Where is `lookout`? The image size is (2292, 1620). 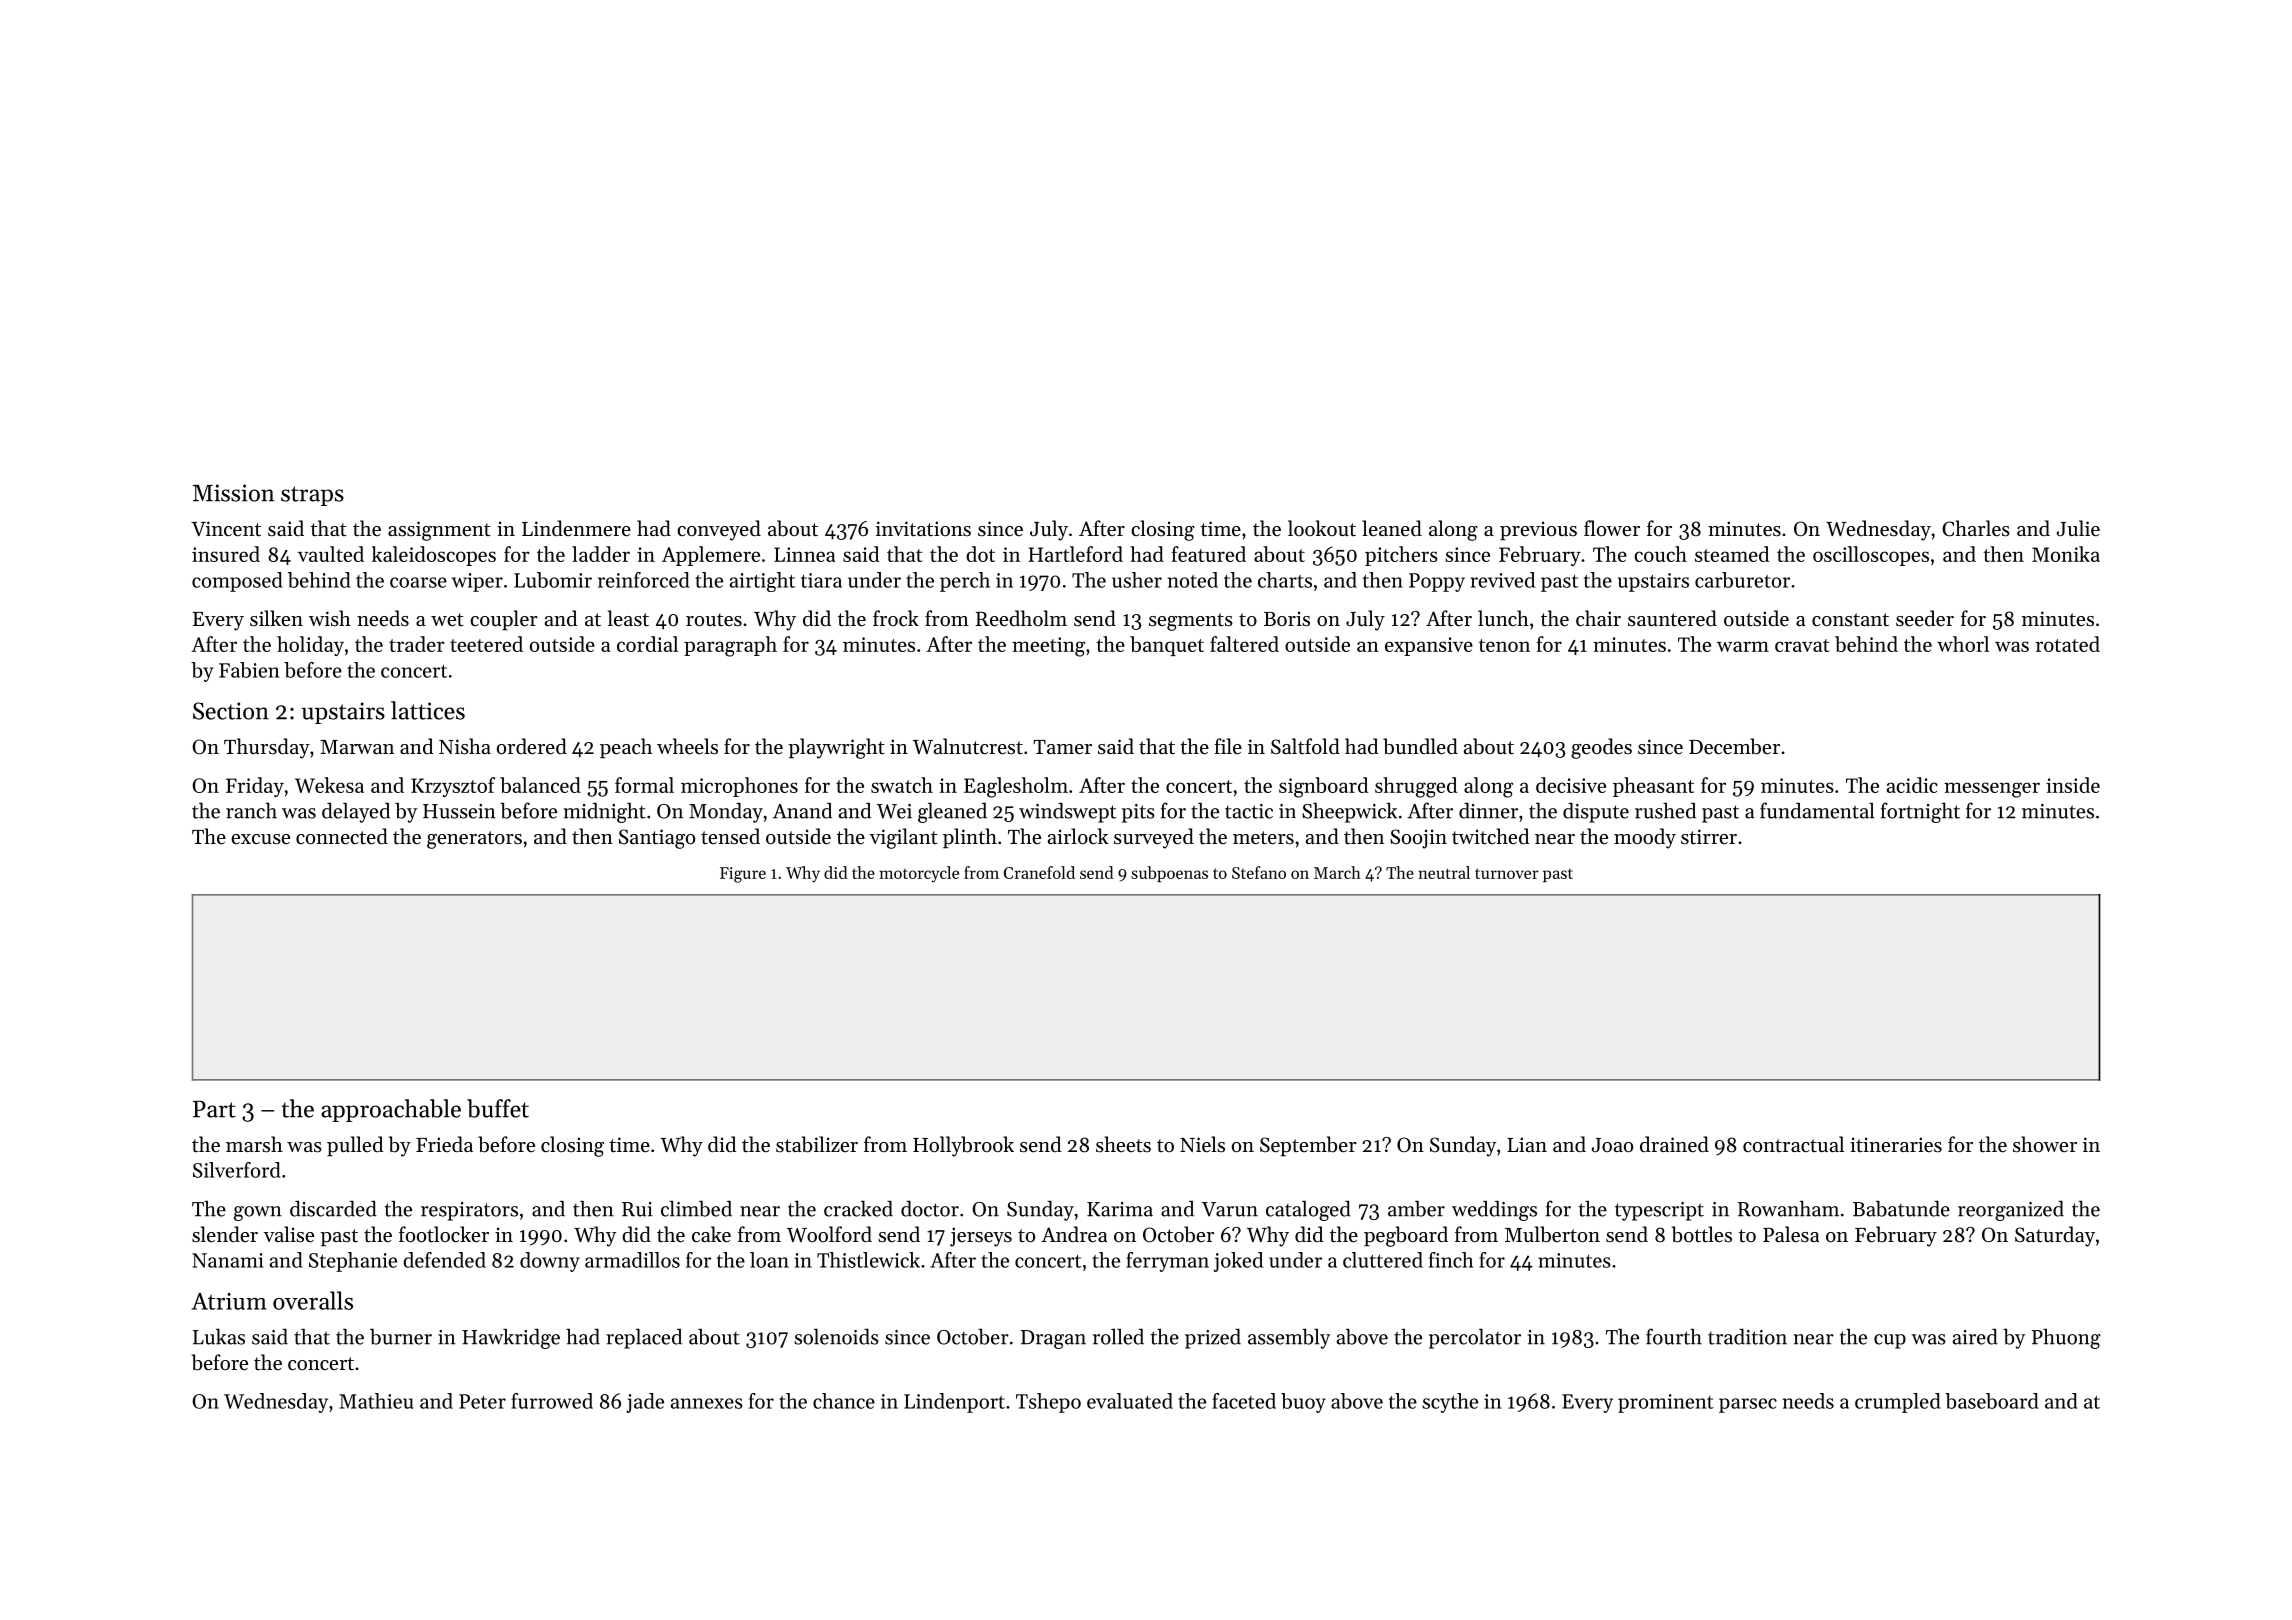 lookout is located at coordinates (1322, 528).
